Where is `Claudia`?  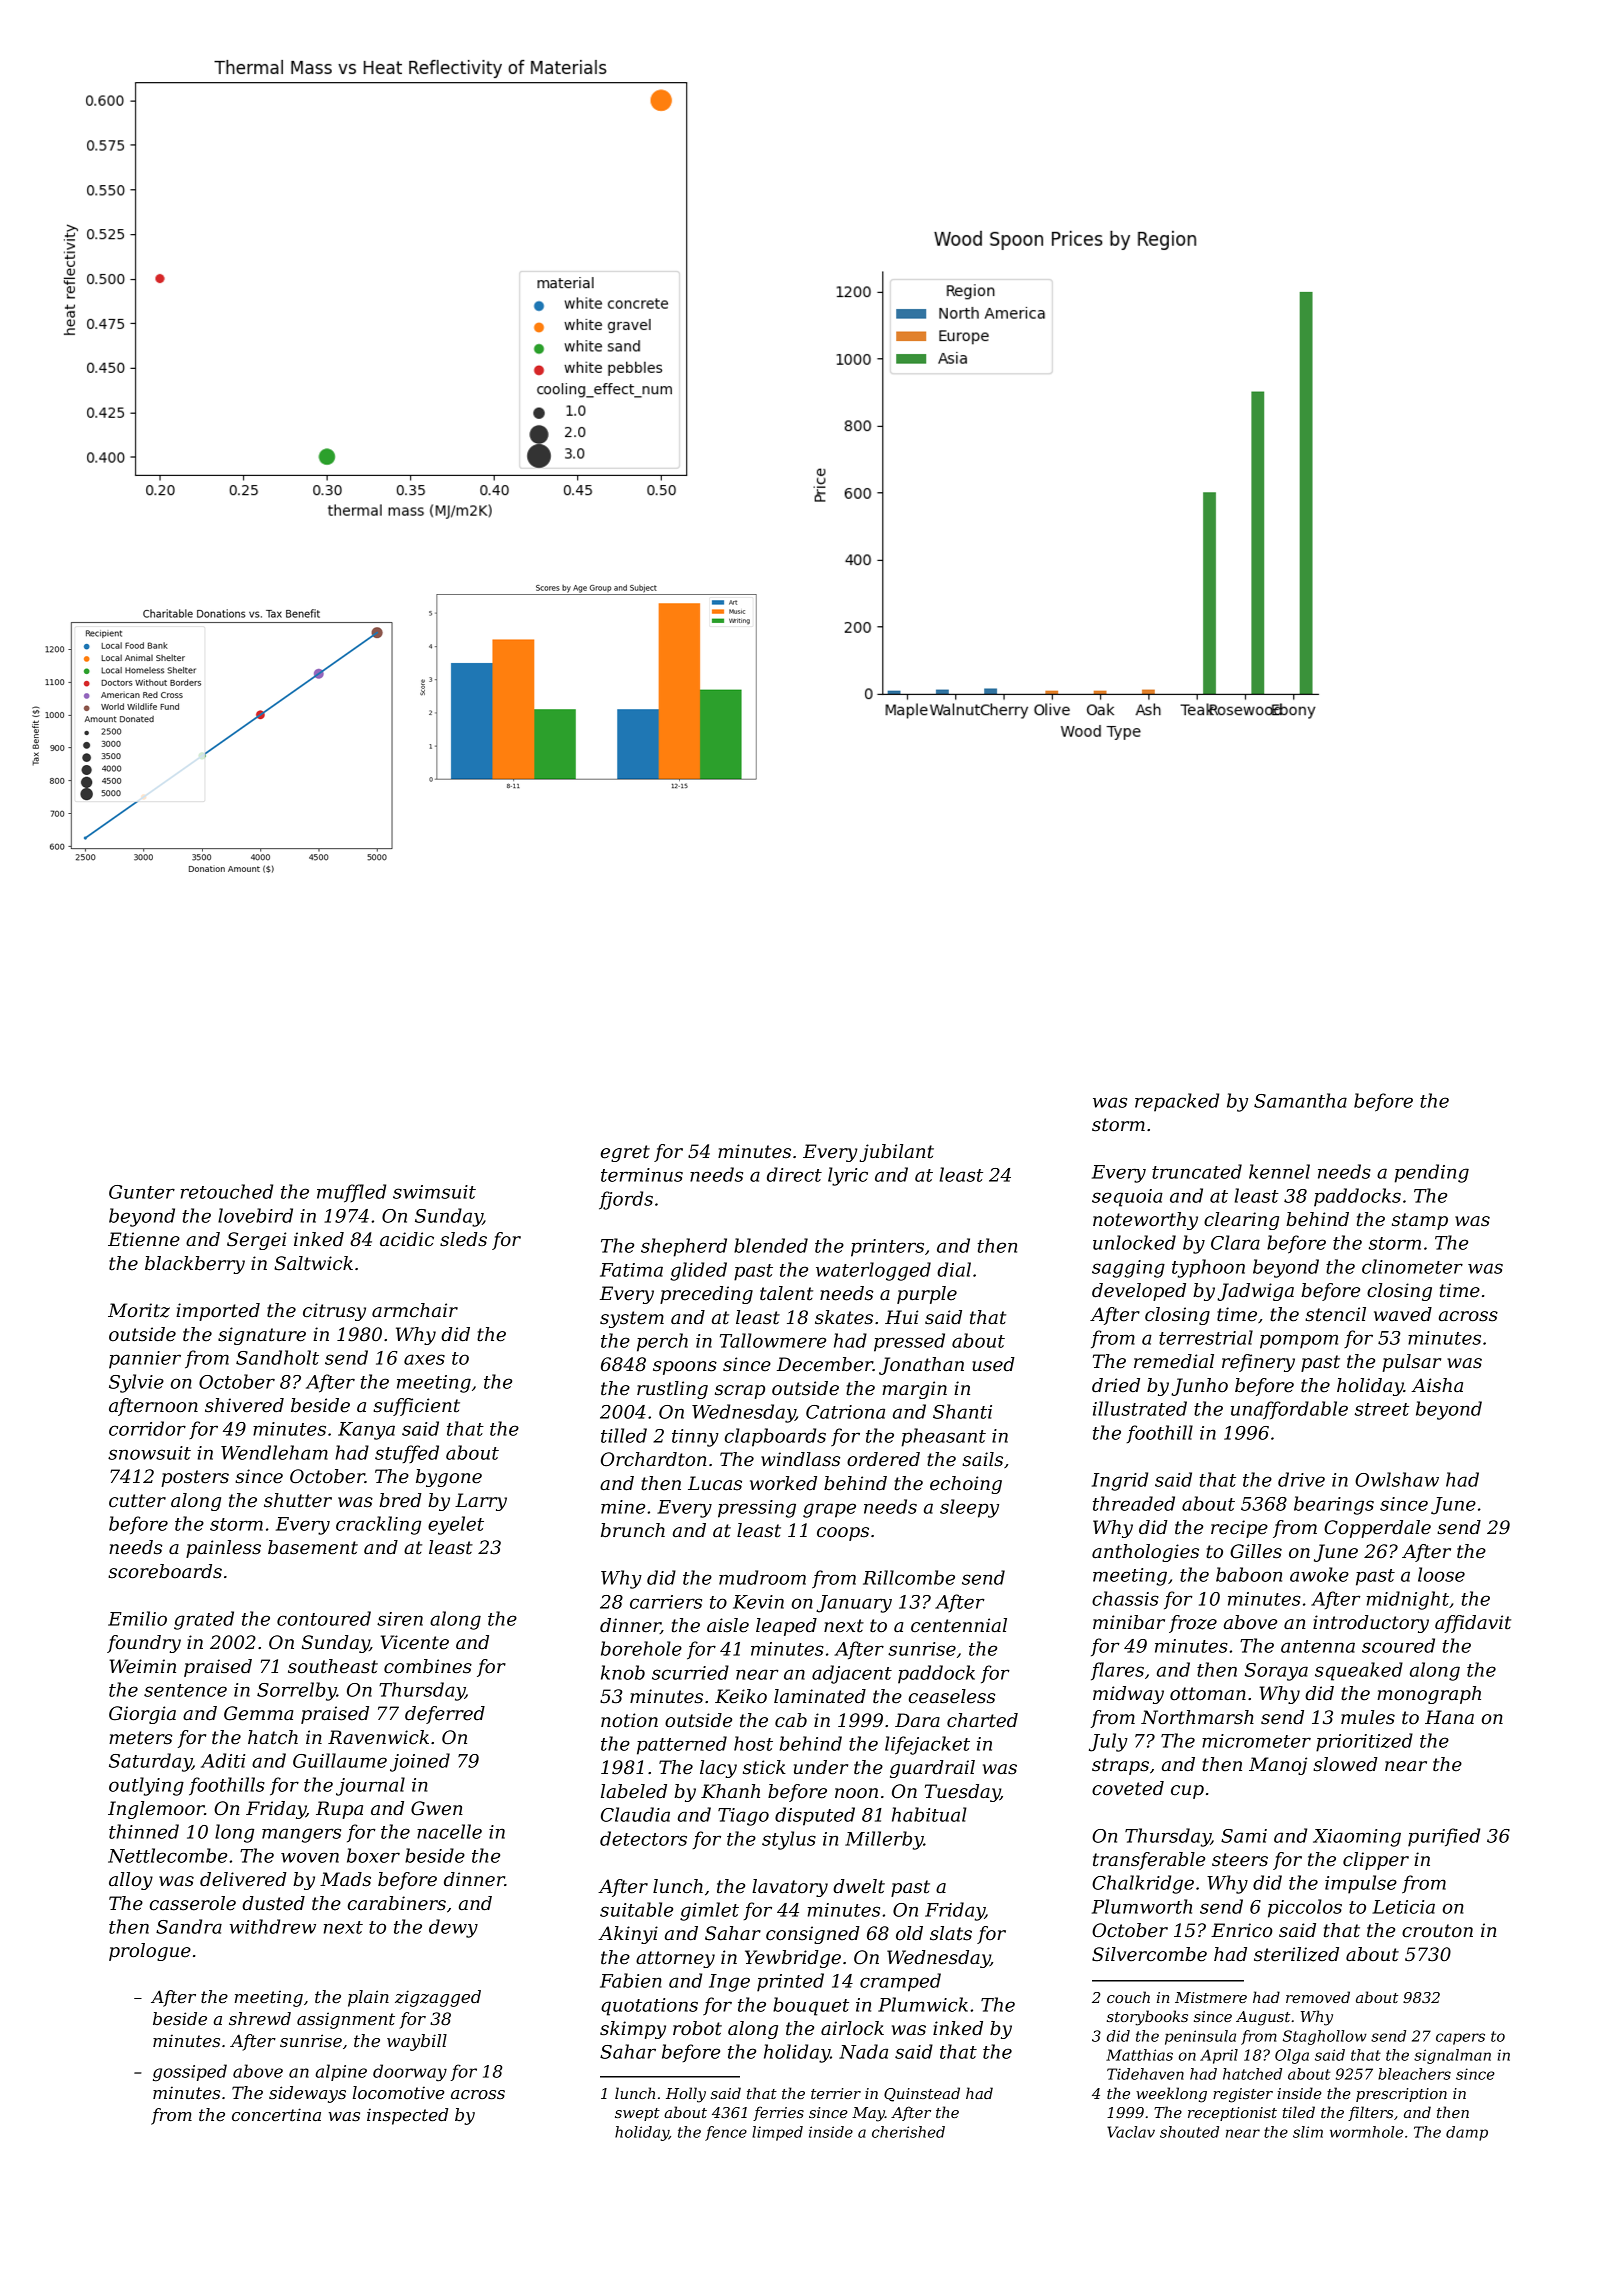
Claudia is located at coordinates (635, 1814).
